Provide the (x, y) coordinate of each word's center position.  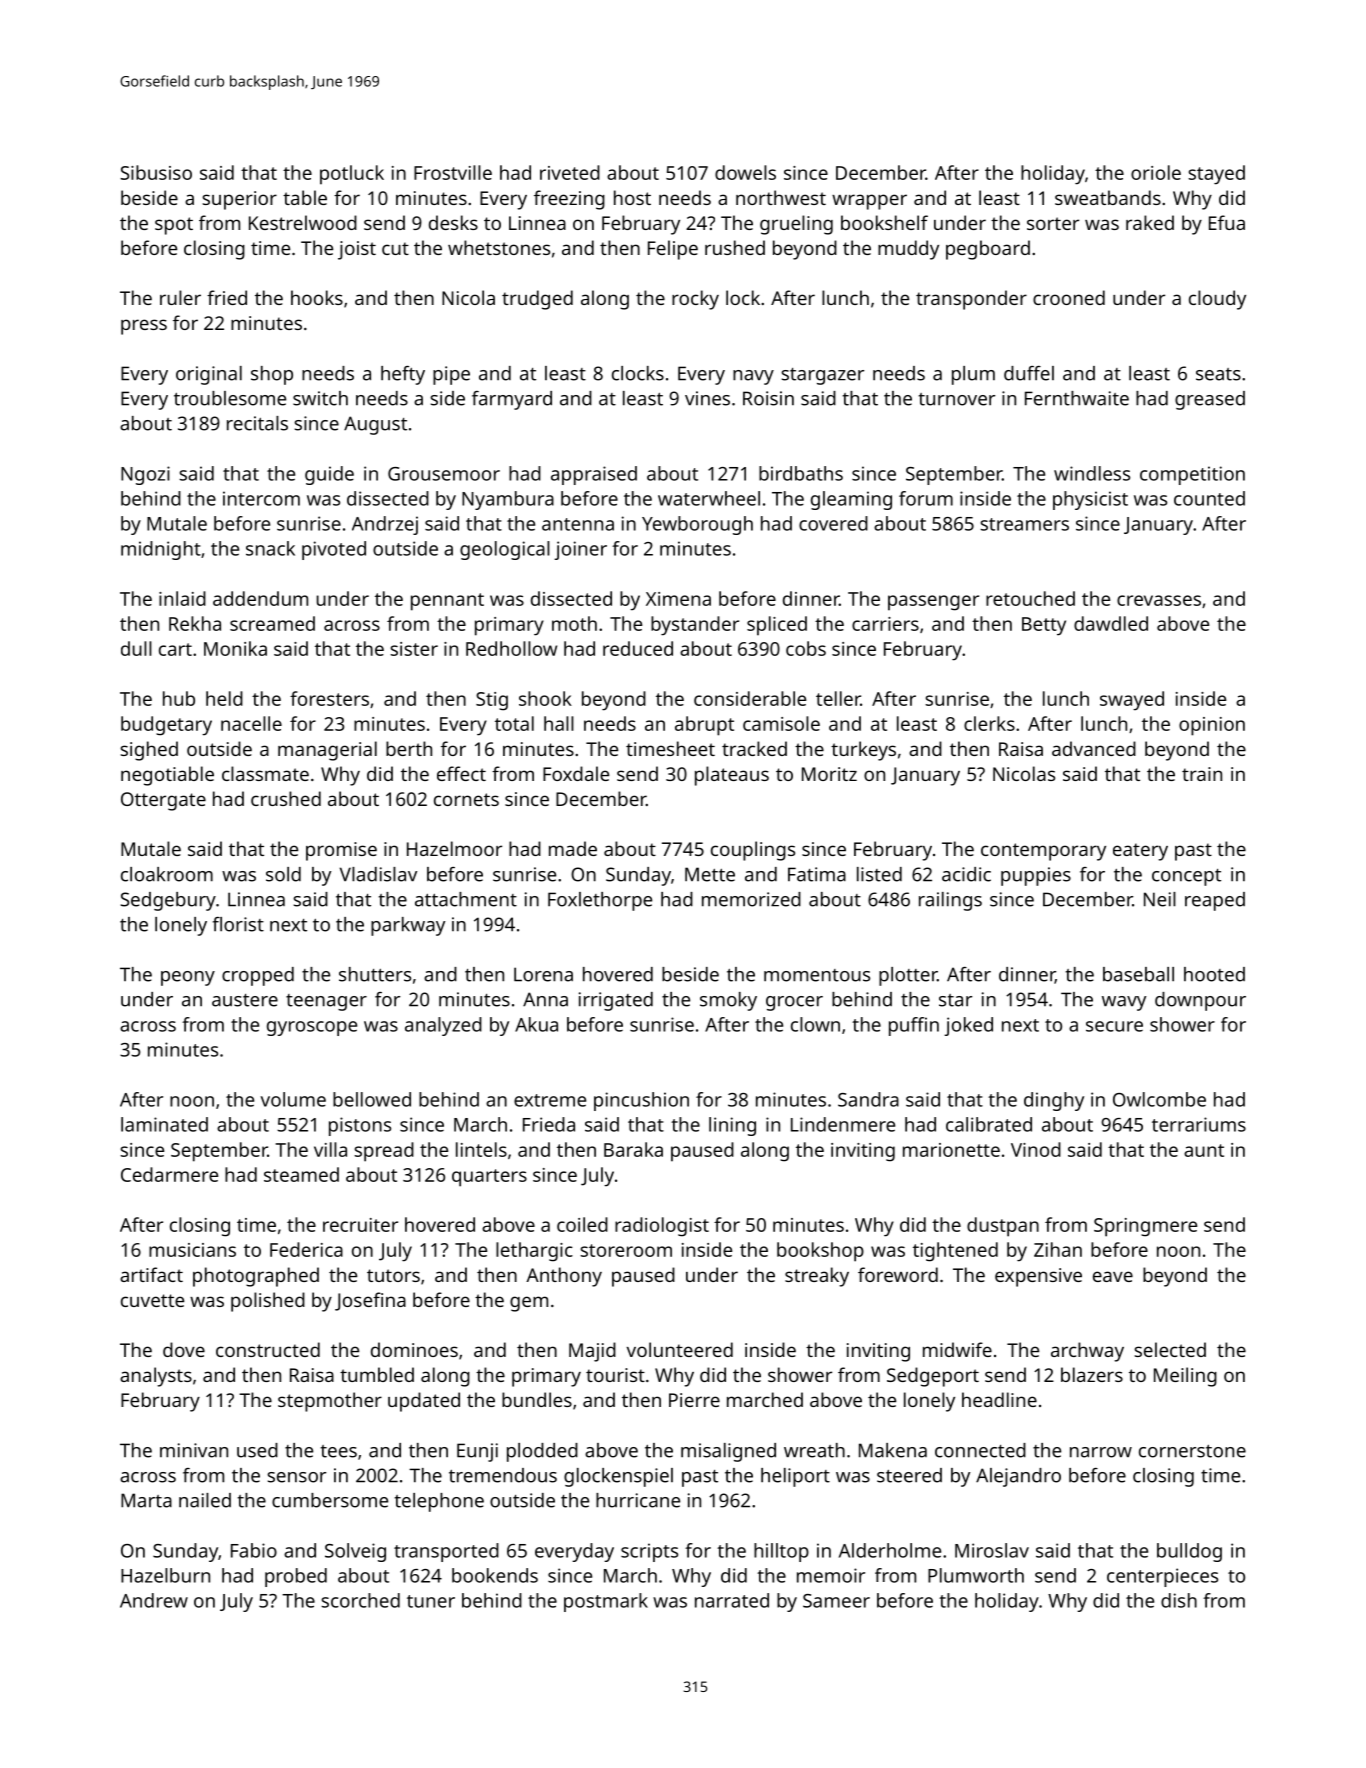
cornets (466, 799)
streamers (1024, 524)
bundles (537, 1399)
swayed (1132, 701)
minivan (194, 1450)
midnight (161, 550)
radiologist (662, 1227)
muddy (908, 250)
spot (174, 226)
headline (999, 1399)
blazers (1092, 1374)
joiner (580, 550)
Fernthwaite (1077, 398)
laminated (164, 1124)
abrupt (704, 726)
